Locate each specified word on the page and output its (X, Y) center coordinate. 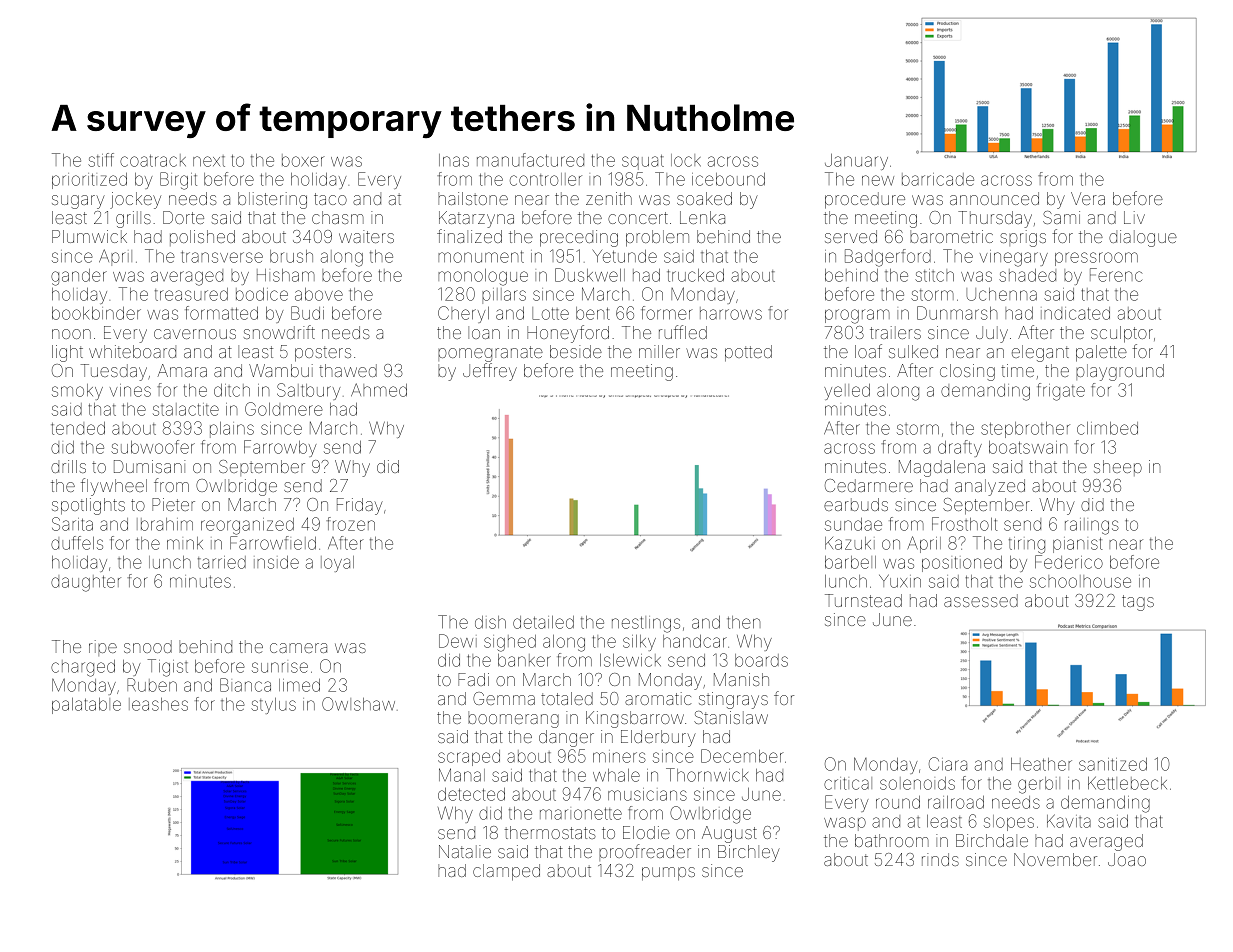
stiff (101, 160)
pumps (668, 874)
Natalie (465, 851)
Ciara (948, 764)
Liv (1134, 217)
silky (639, 643)
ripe (103, 648)
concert (638, 218)
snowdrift (279, 332)
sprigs (1023, 238)
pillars (504, 296)
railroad (956, 802)
